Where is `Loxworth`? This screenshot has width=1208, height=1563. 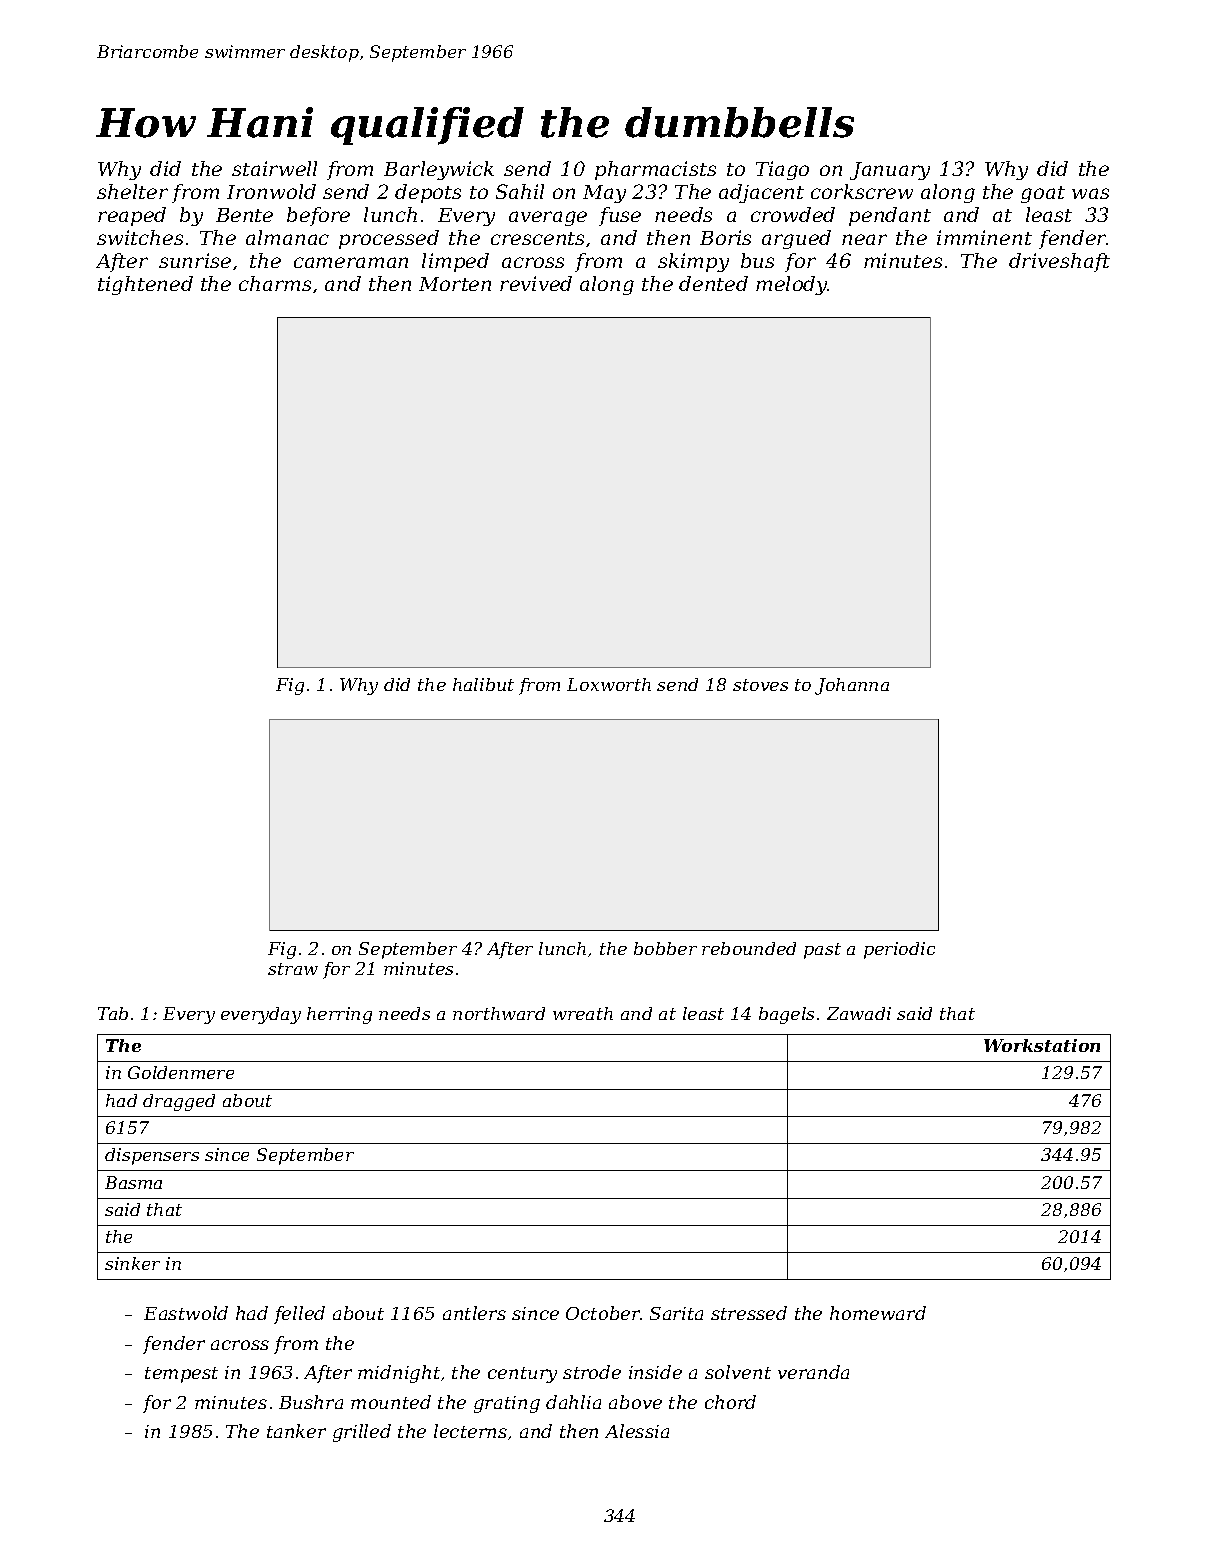 Loxworth is located at coordinates (609, 684).
